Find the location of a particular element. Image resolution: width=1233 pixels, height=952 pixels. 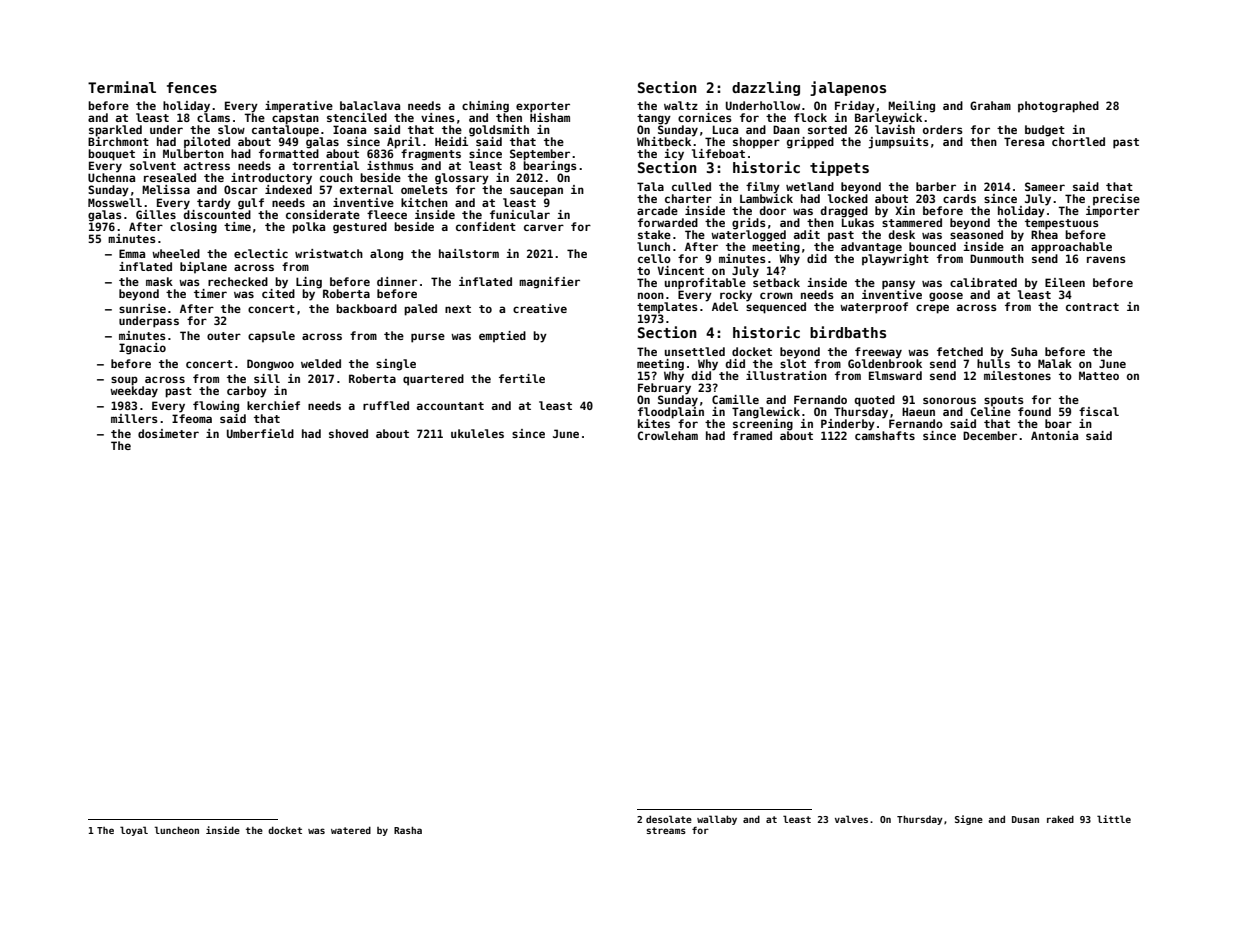

desolate is located at coordinates (669, 819).
